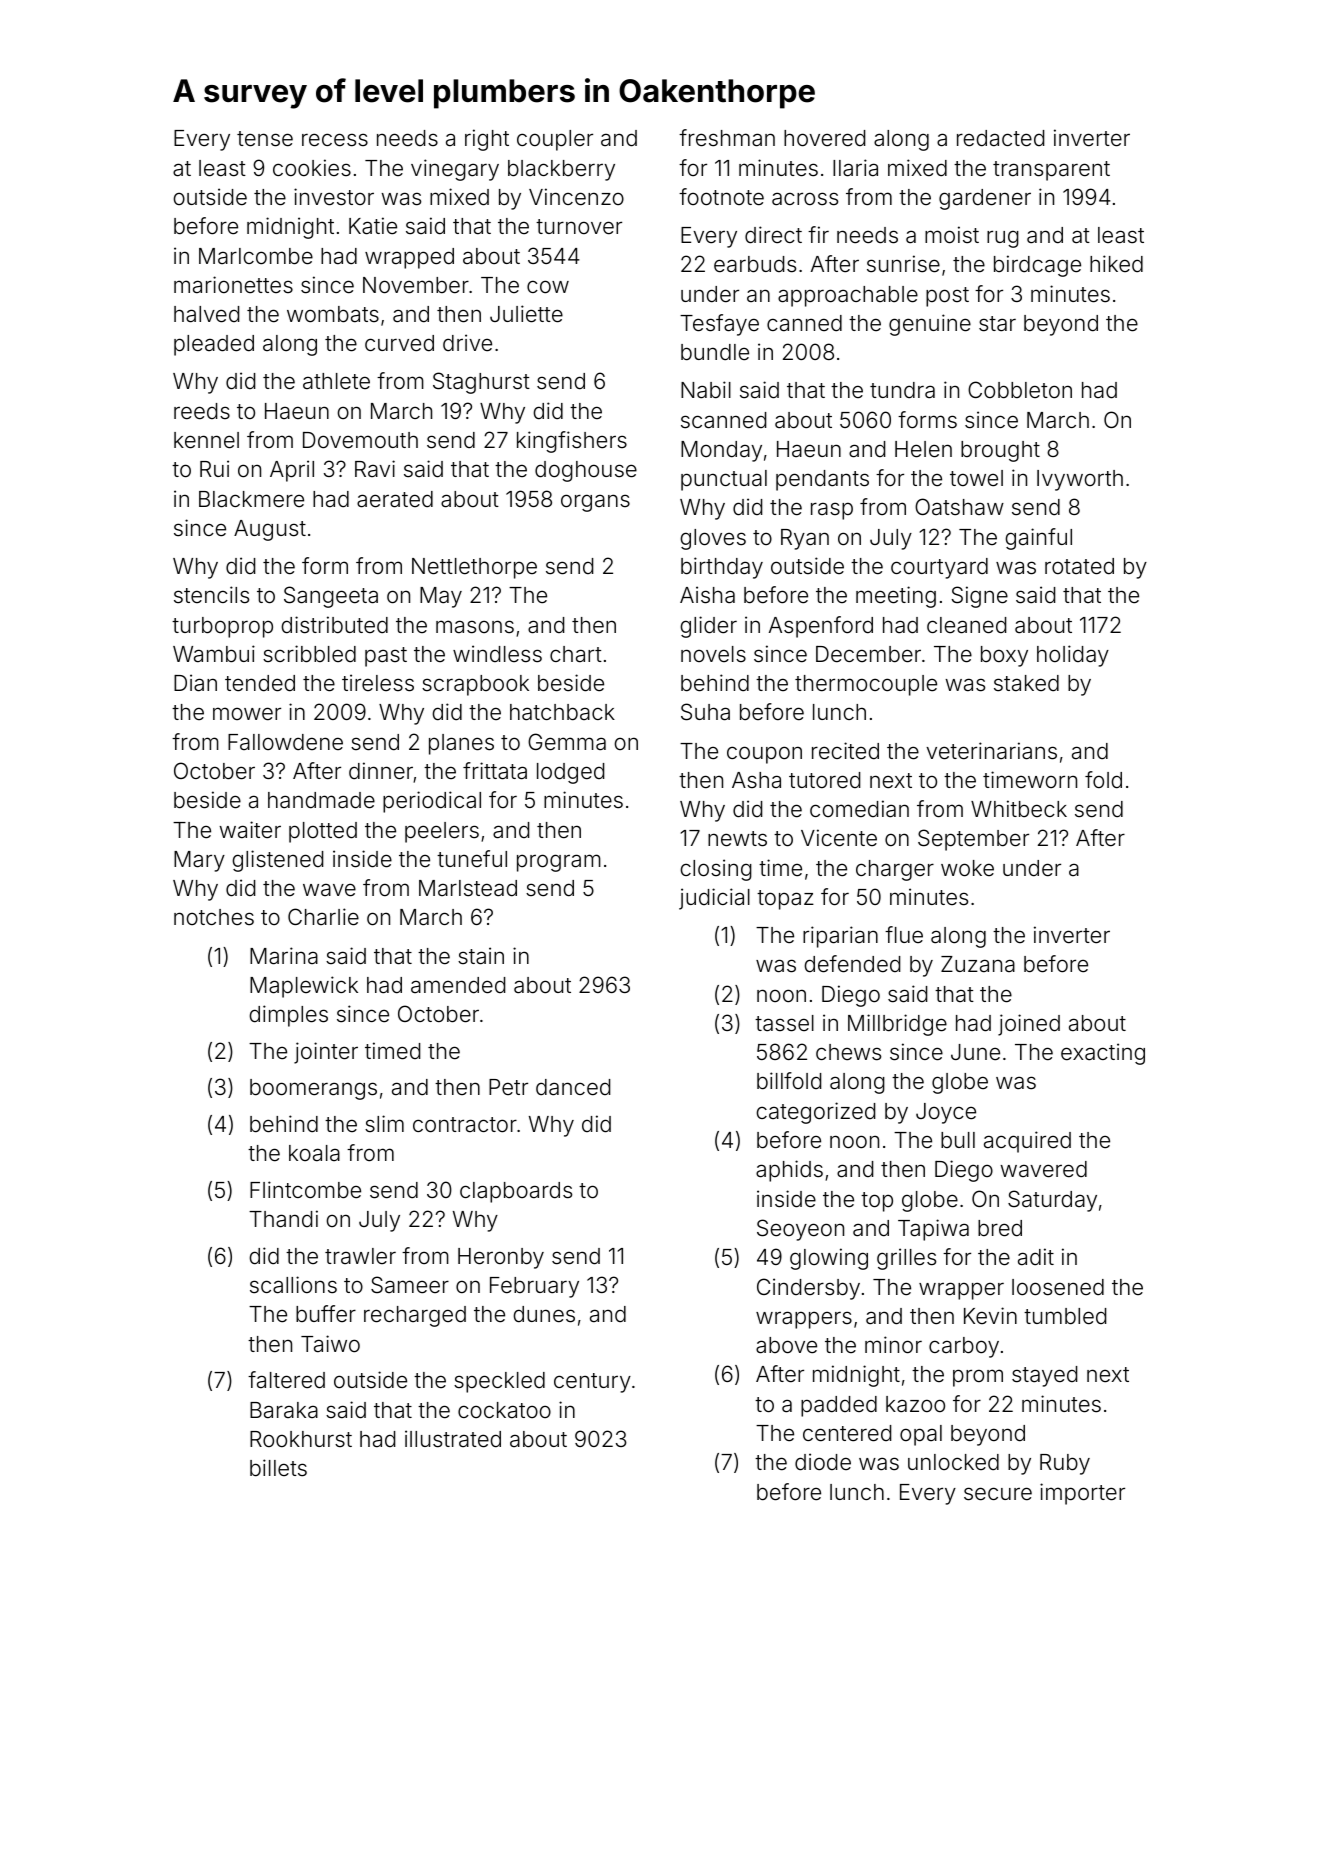 Image resolution: width=1321 pixels, height=1868 pixels. I want to click on Kevin, so click(990, 1315).
